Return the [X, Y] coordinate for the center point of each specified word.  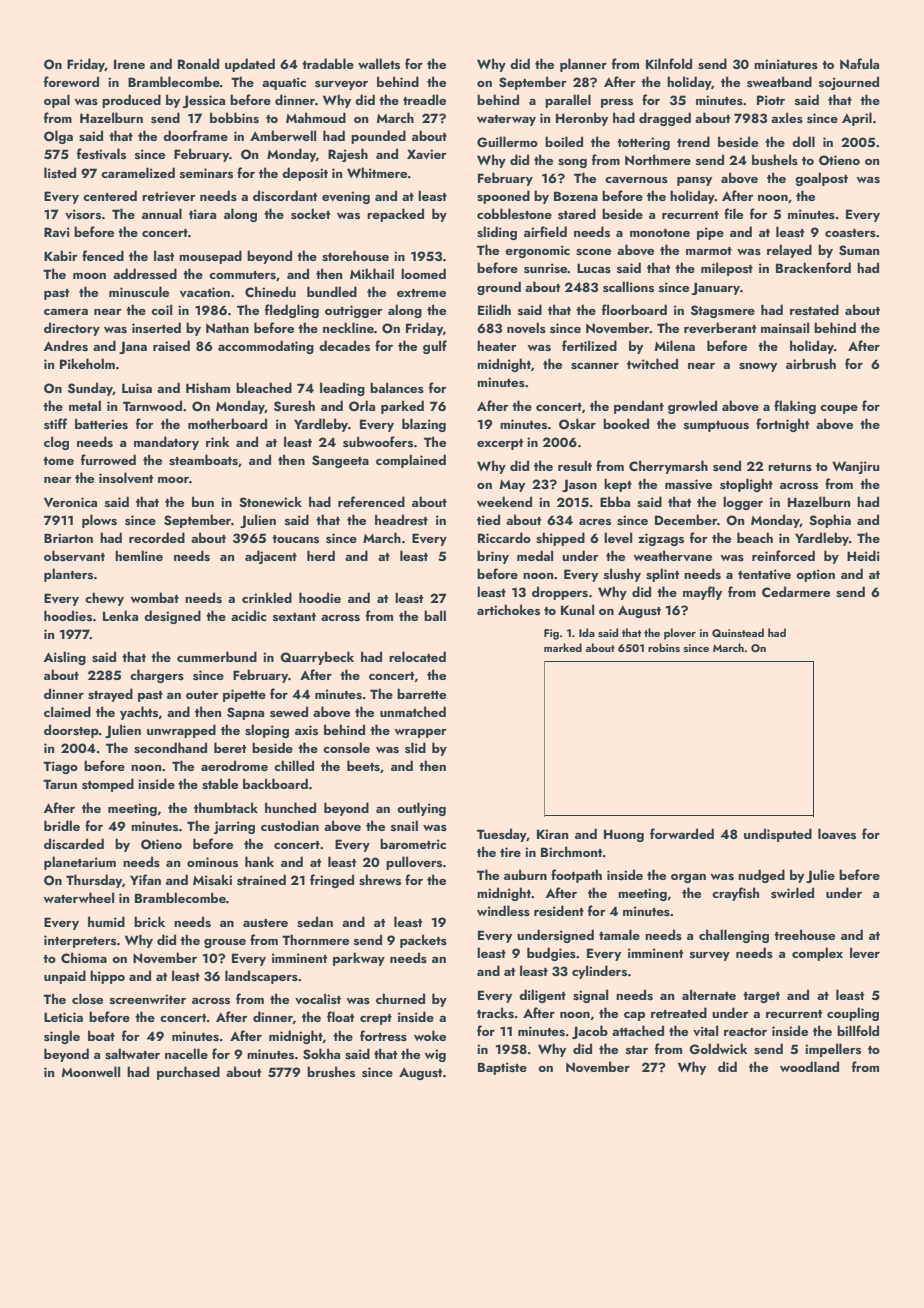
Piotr [771, 100]
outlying [421, 809]
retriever [169, 196]
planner [583, 65]
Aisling [65, 658]
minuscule [139, 292]
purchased [188, 1073]
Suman [859, 250]
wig [435, 1055]
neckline [348, 327]
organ [688, 878]
